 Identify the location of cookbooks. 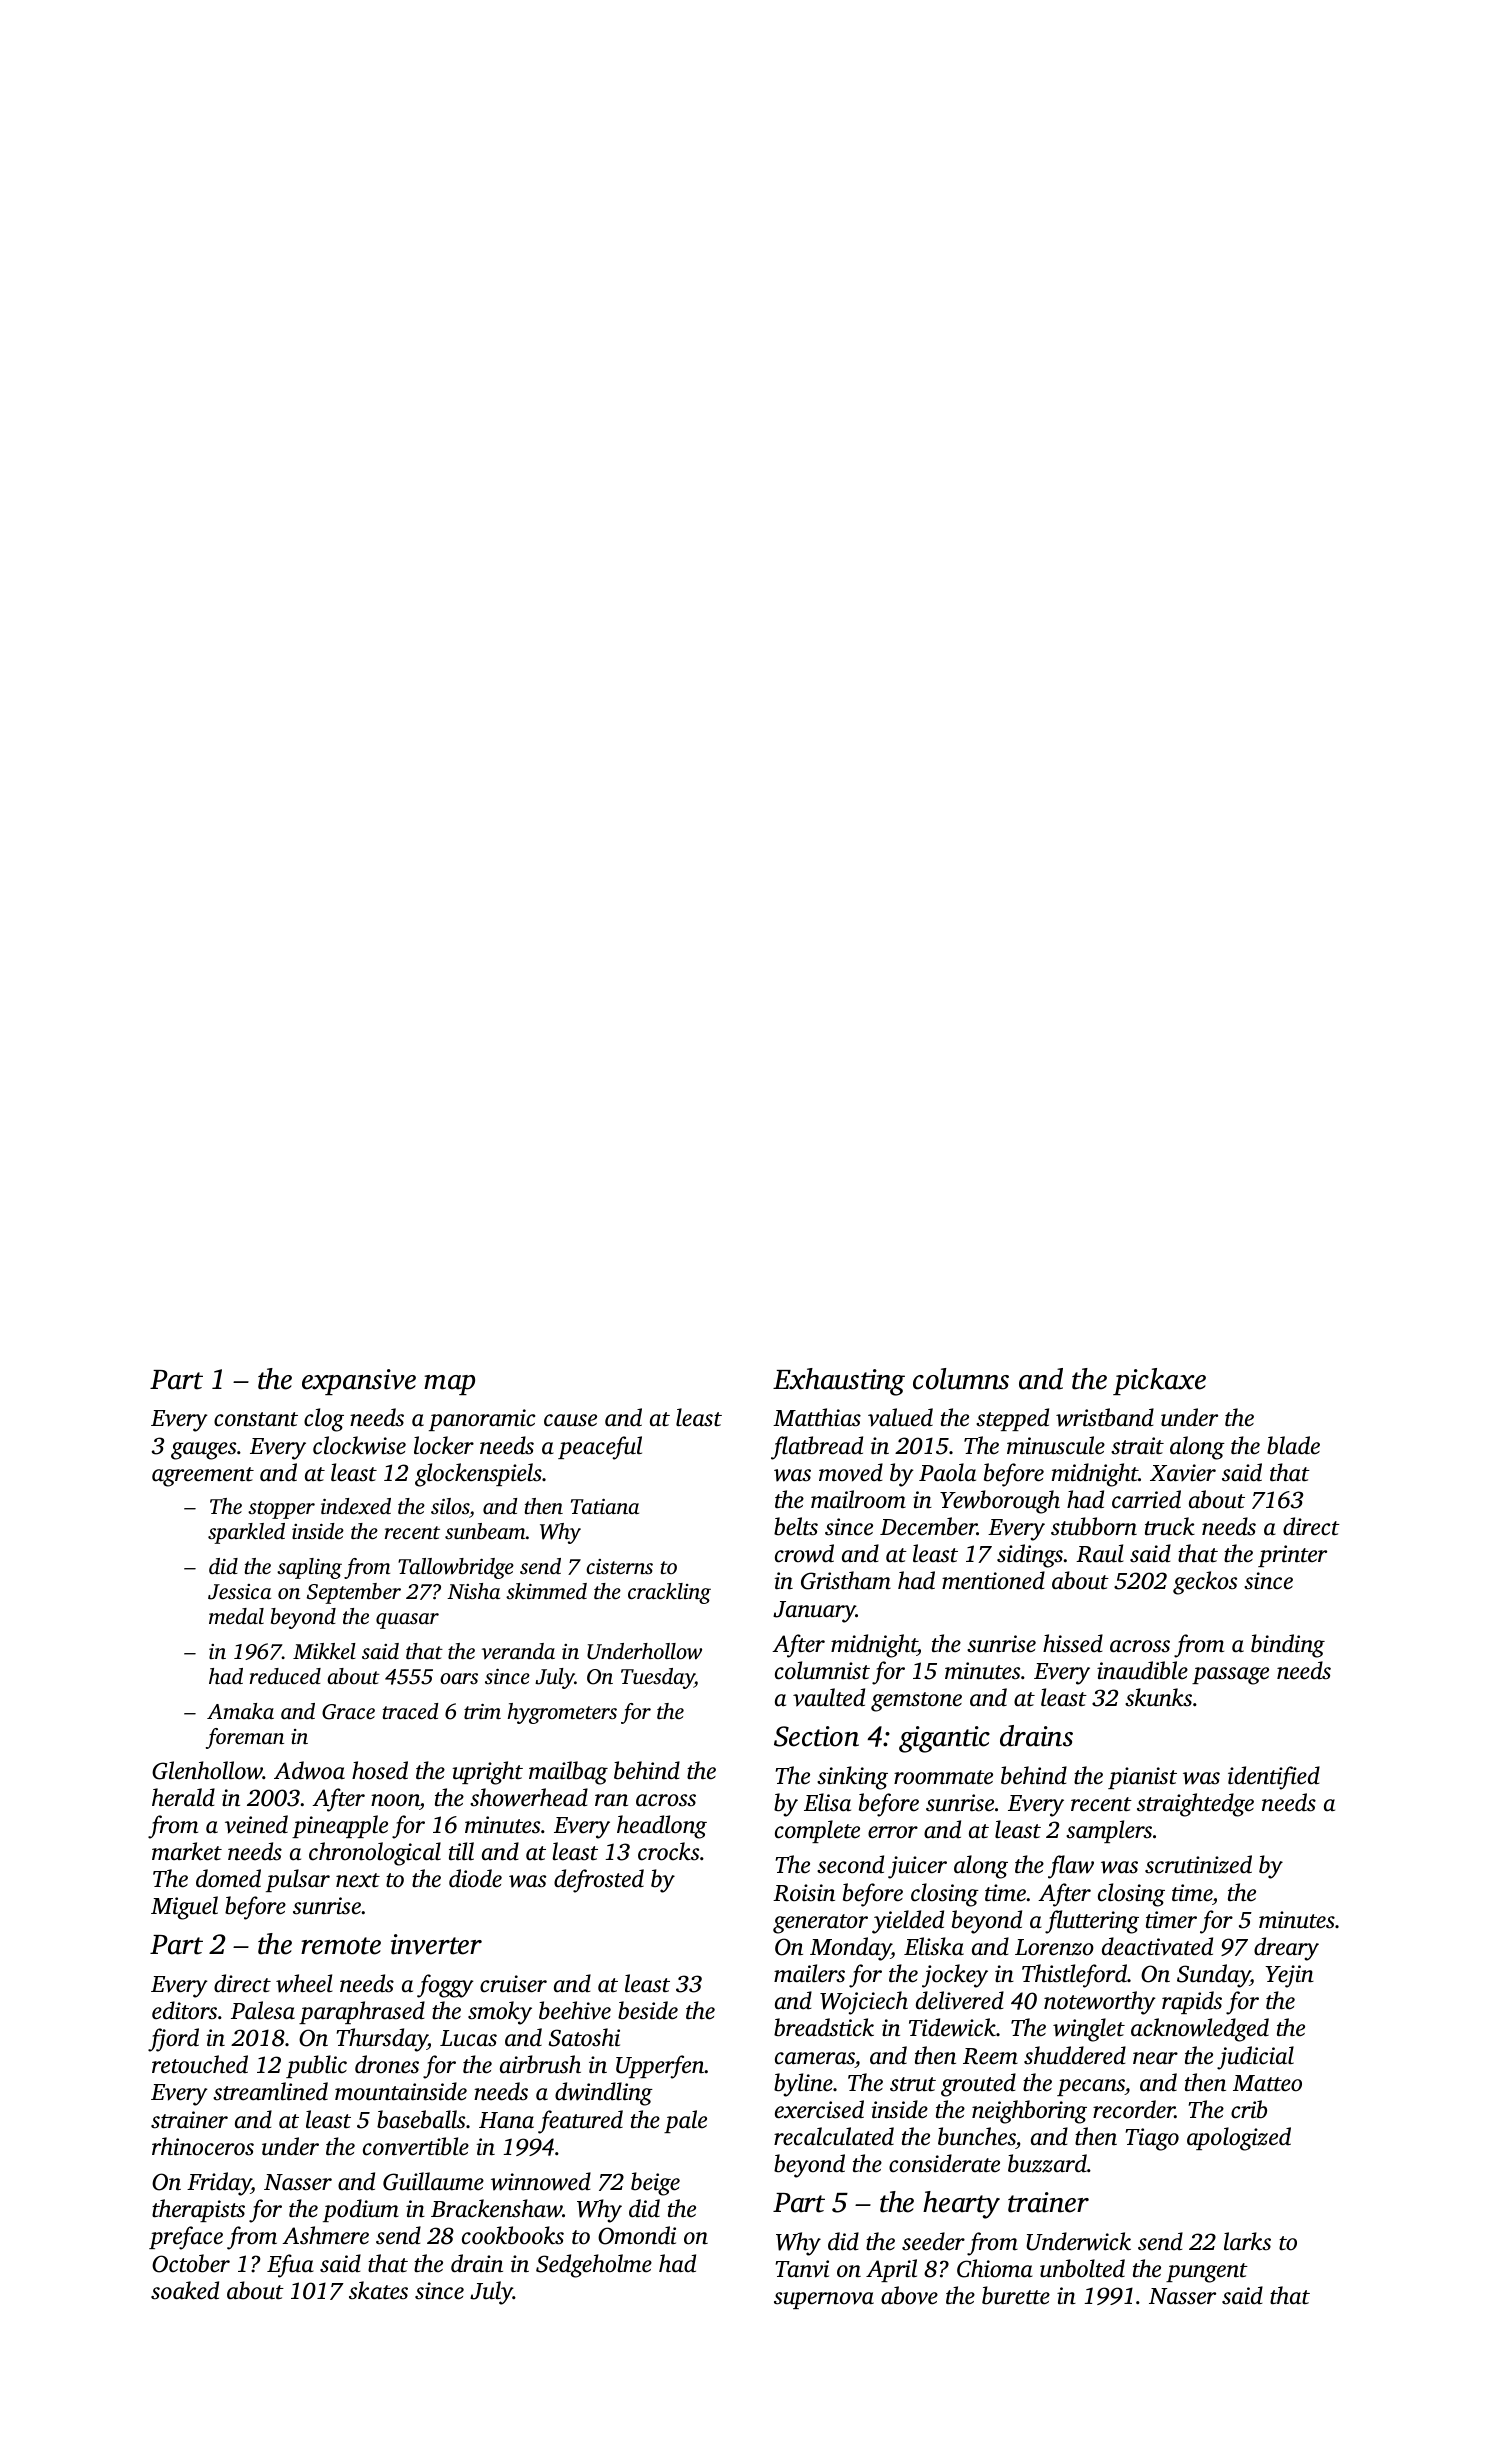
(513, 2235).
